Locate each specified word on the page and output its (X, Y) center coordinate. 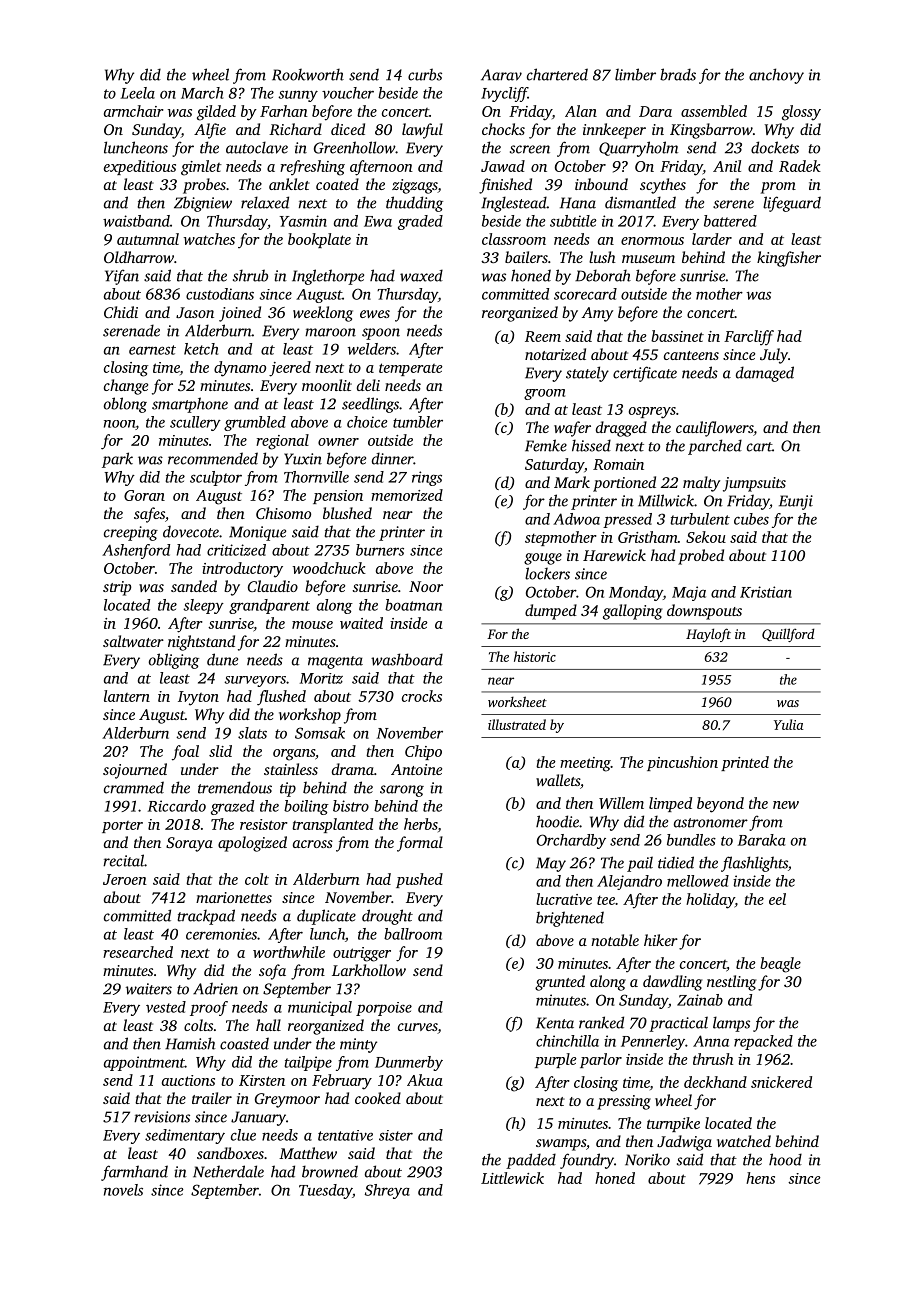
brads (678, 74)
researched (138, 952)
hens (760, 1178)
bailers (526, 257)
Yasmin (303, 221)
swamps (561, 1145)
